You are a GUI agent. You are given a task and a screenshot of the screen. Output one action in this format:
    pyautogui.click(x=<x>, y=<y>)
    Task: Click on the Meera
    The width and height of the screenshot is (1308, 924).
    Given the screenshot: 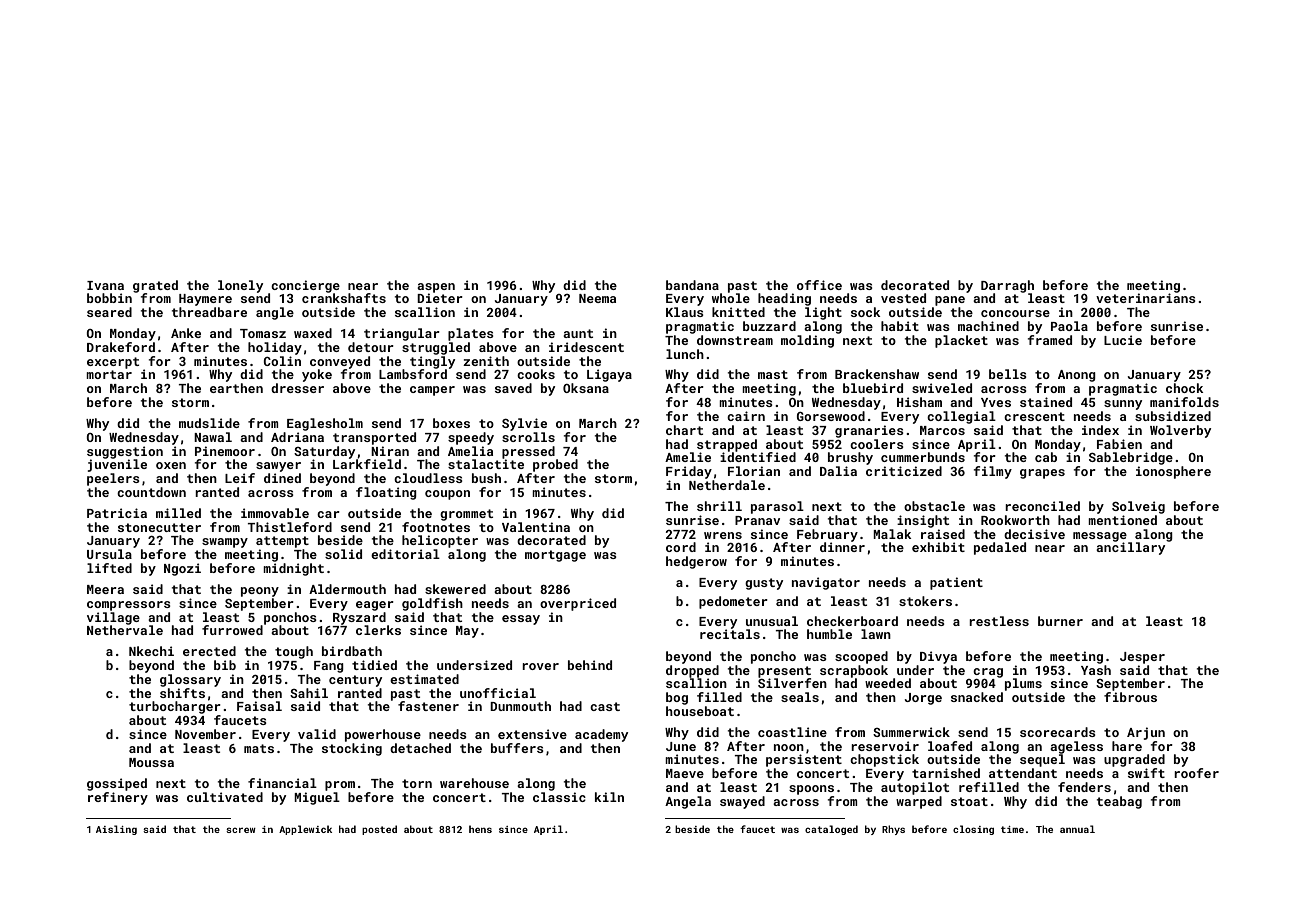 What is the action you would take?
    pyautogui.click(x=105, y=589)
